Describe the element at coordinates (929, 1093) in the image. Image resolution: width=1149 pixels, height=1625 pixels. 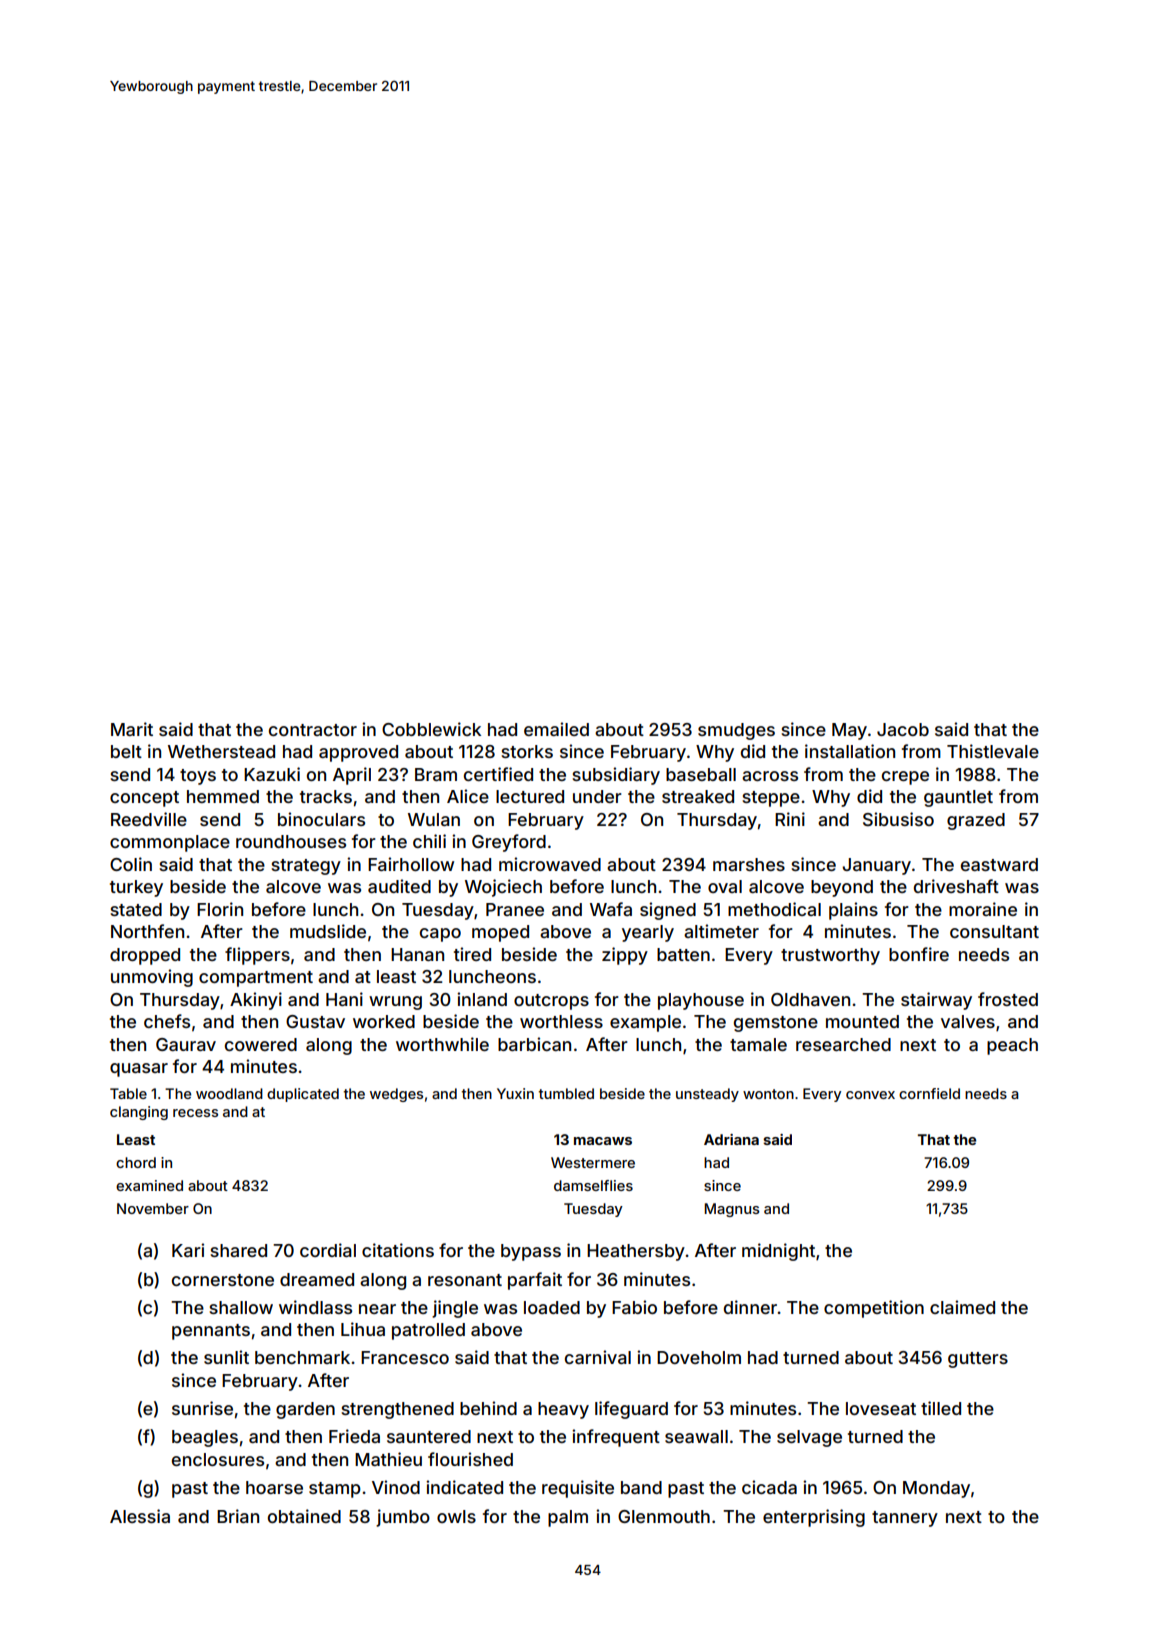
I see `cornfield` at that location.
